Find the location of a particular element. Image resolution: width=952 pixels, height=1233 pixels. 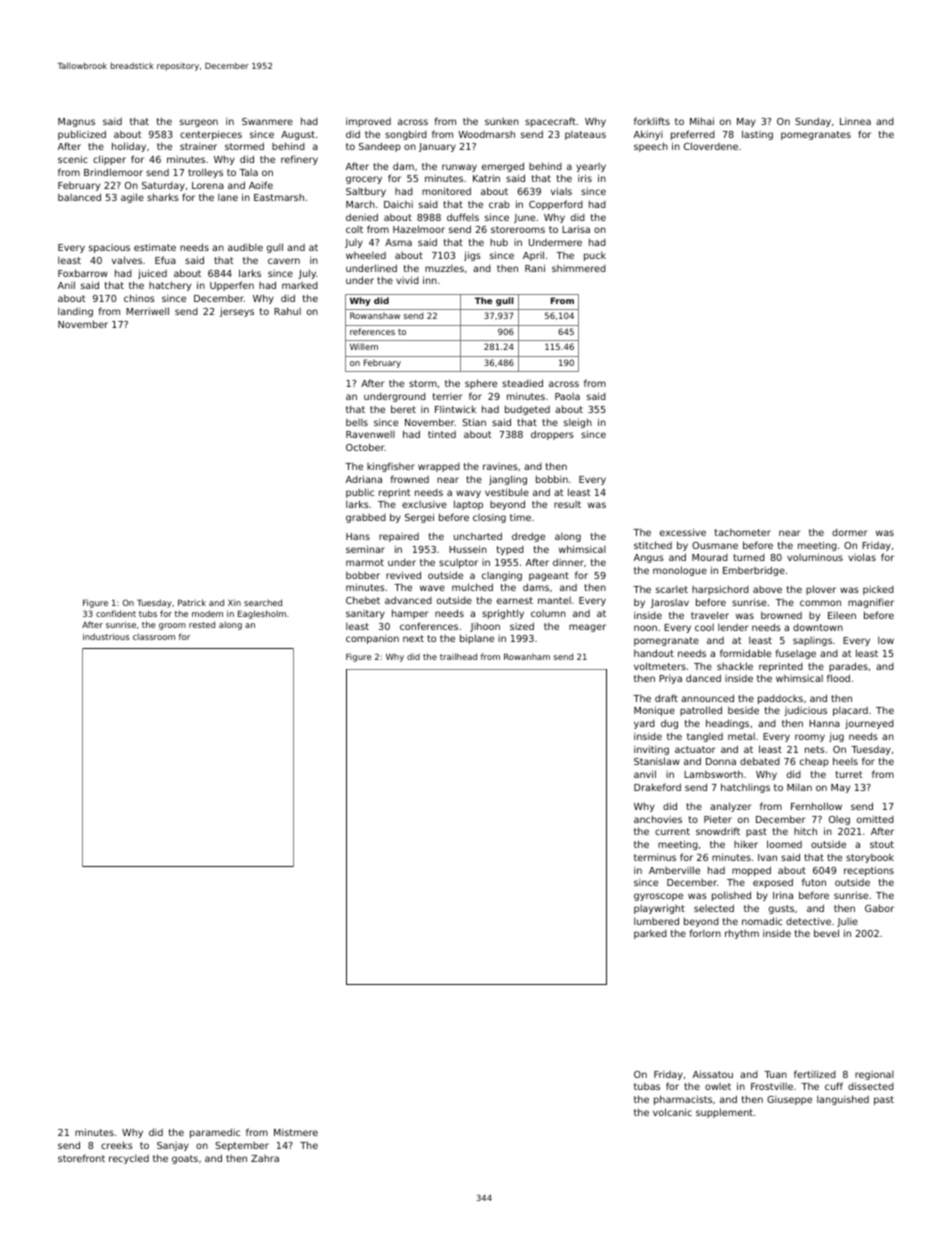

confident is located at coordinates (116, 613).
